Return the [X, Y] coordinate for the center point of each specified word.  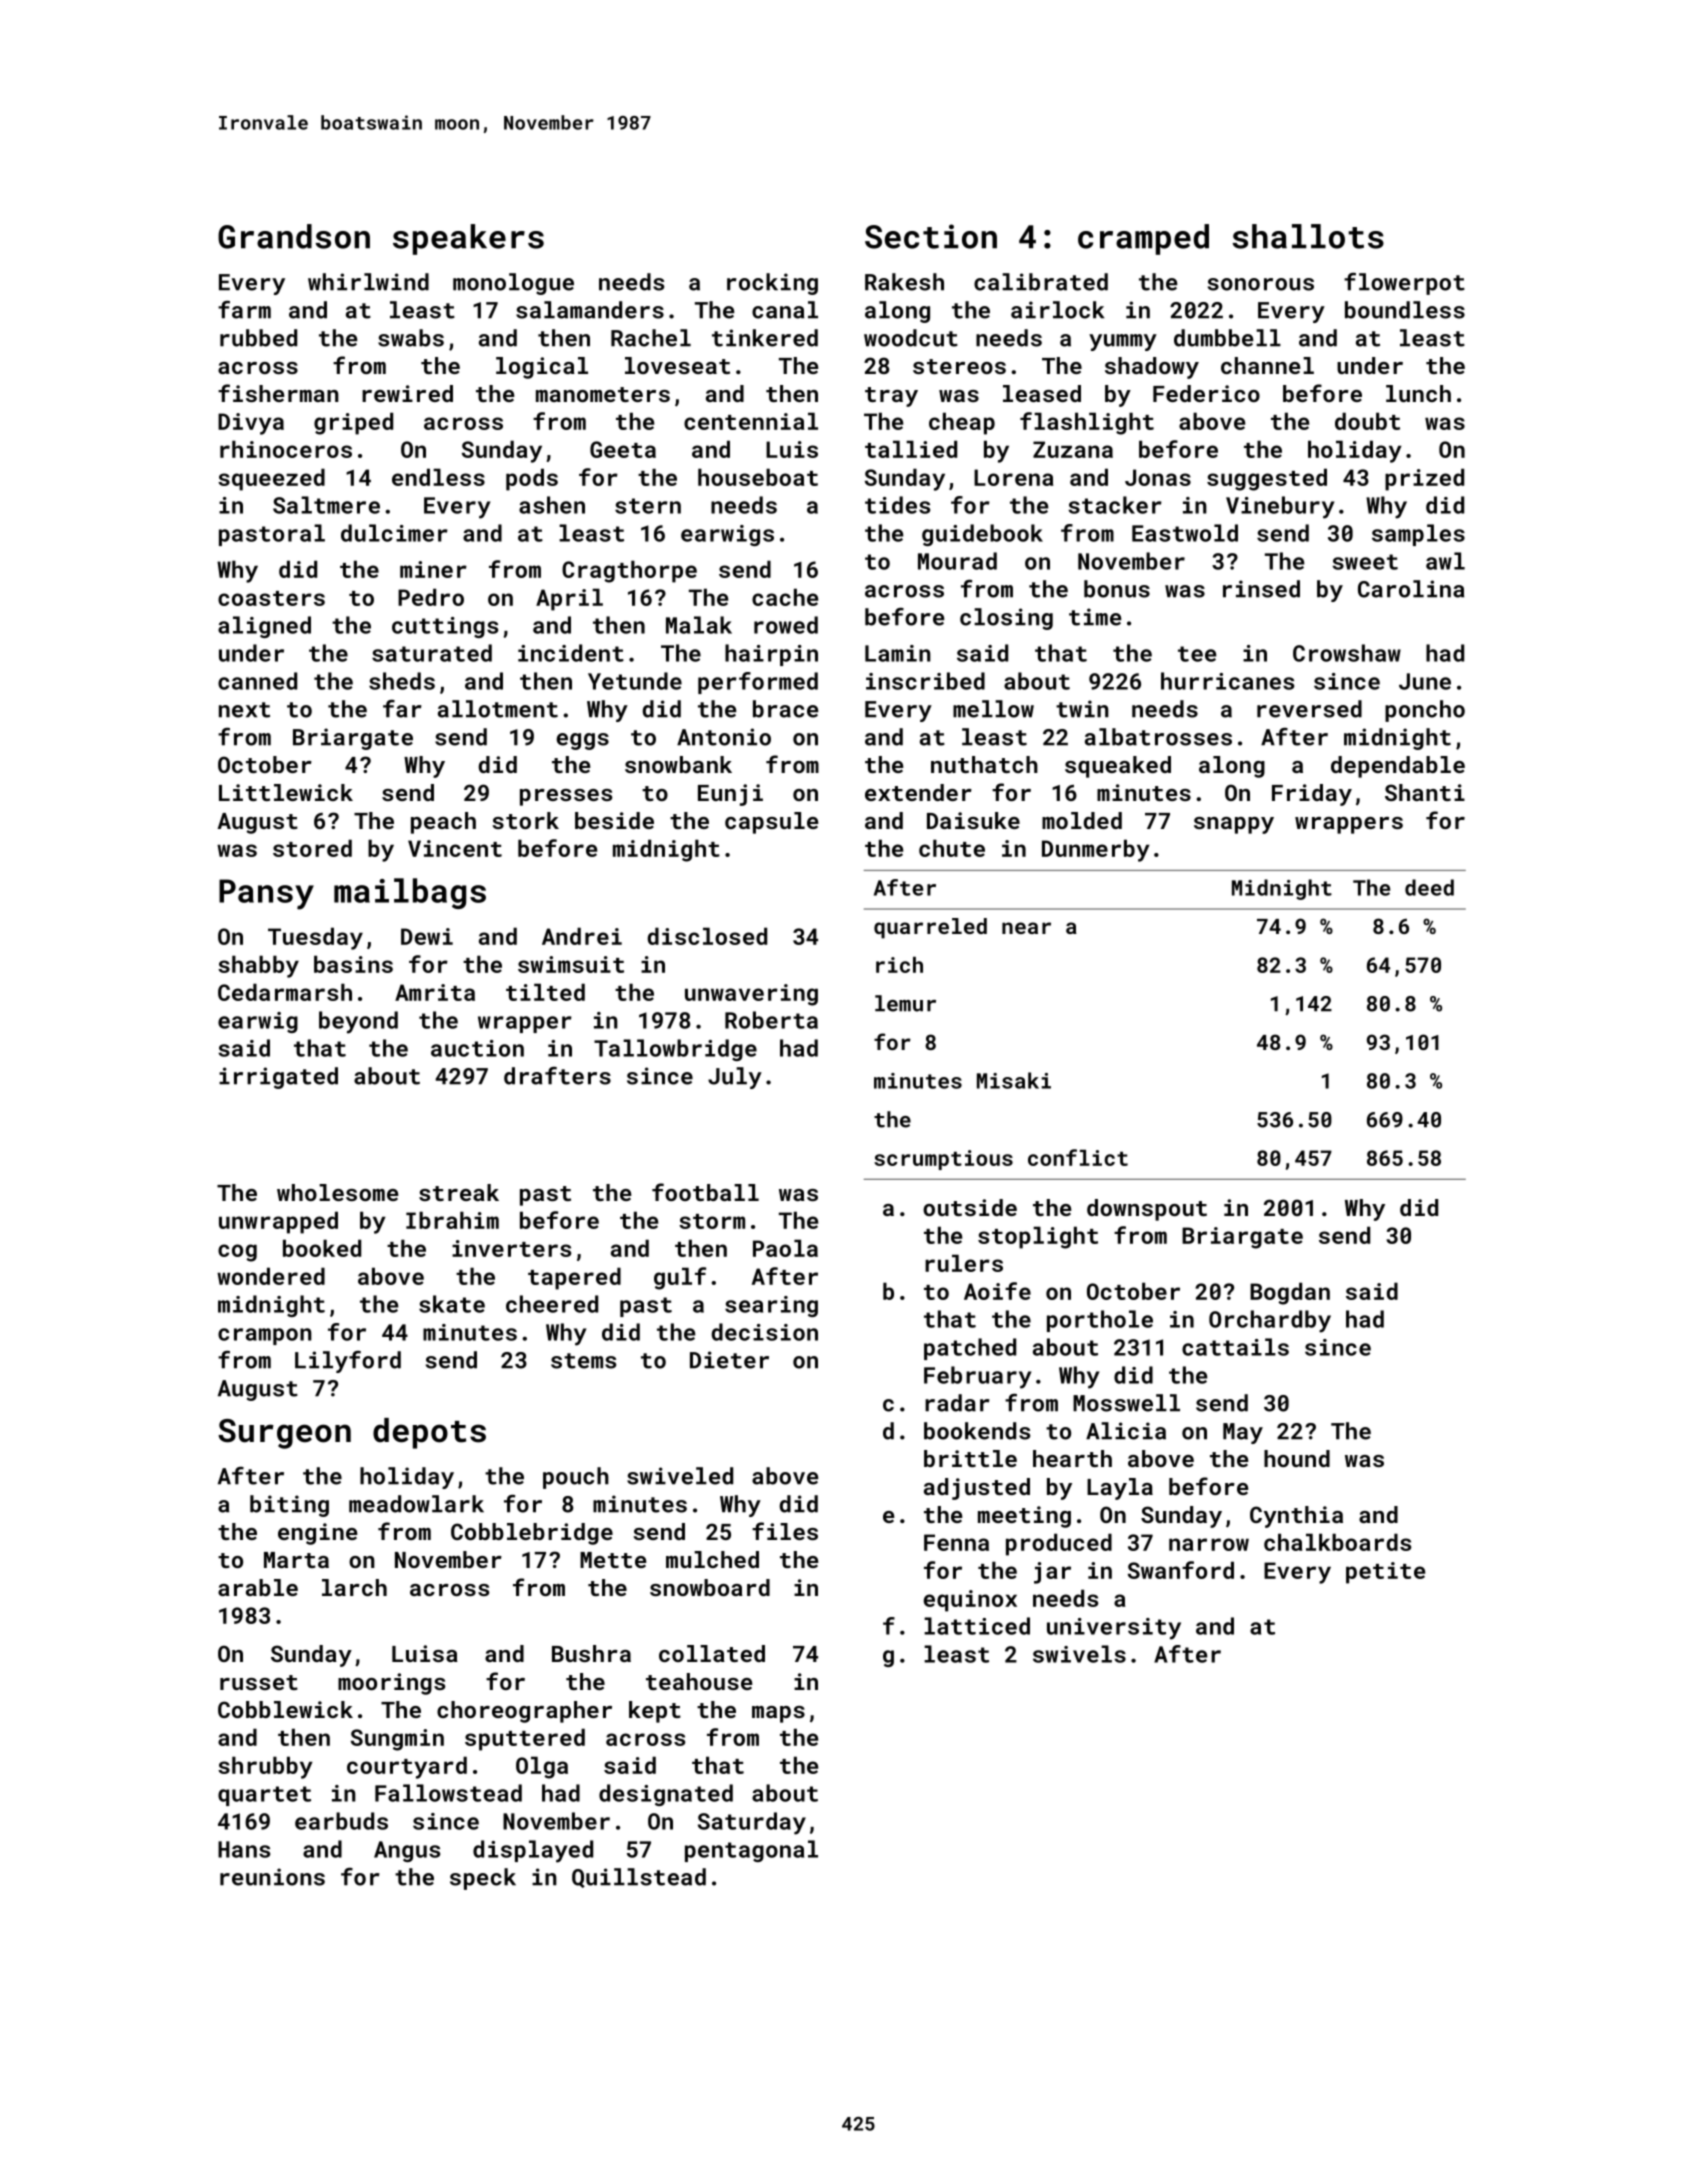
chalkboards [1337, 1542]
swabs [411, 338]
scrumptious [943, 1160]
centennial [751, 421]
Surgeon [284, 1434]
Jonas [1158, 477]
